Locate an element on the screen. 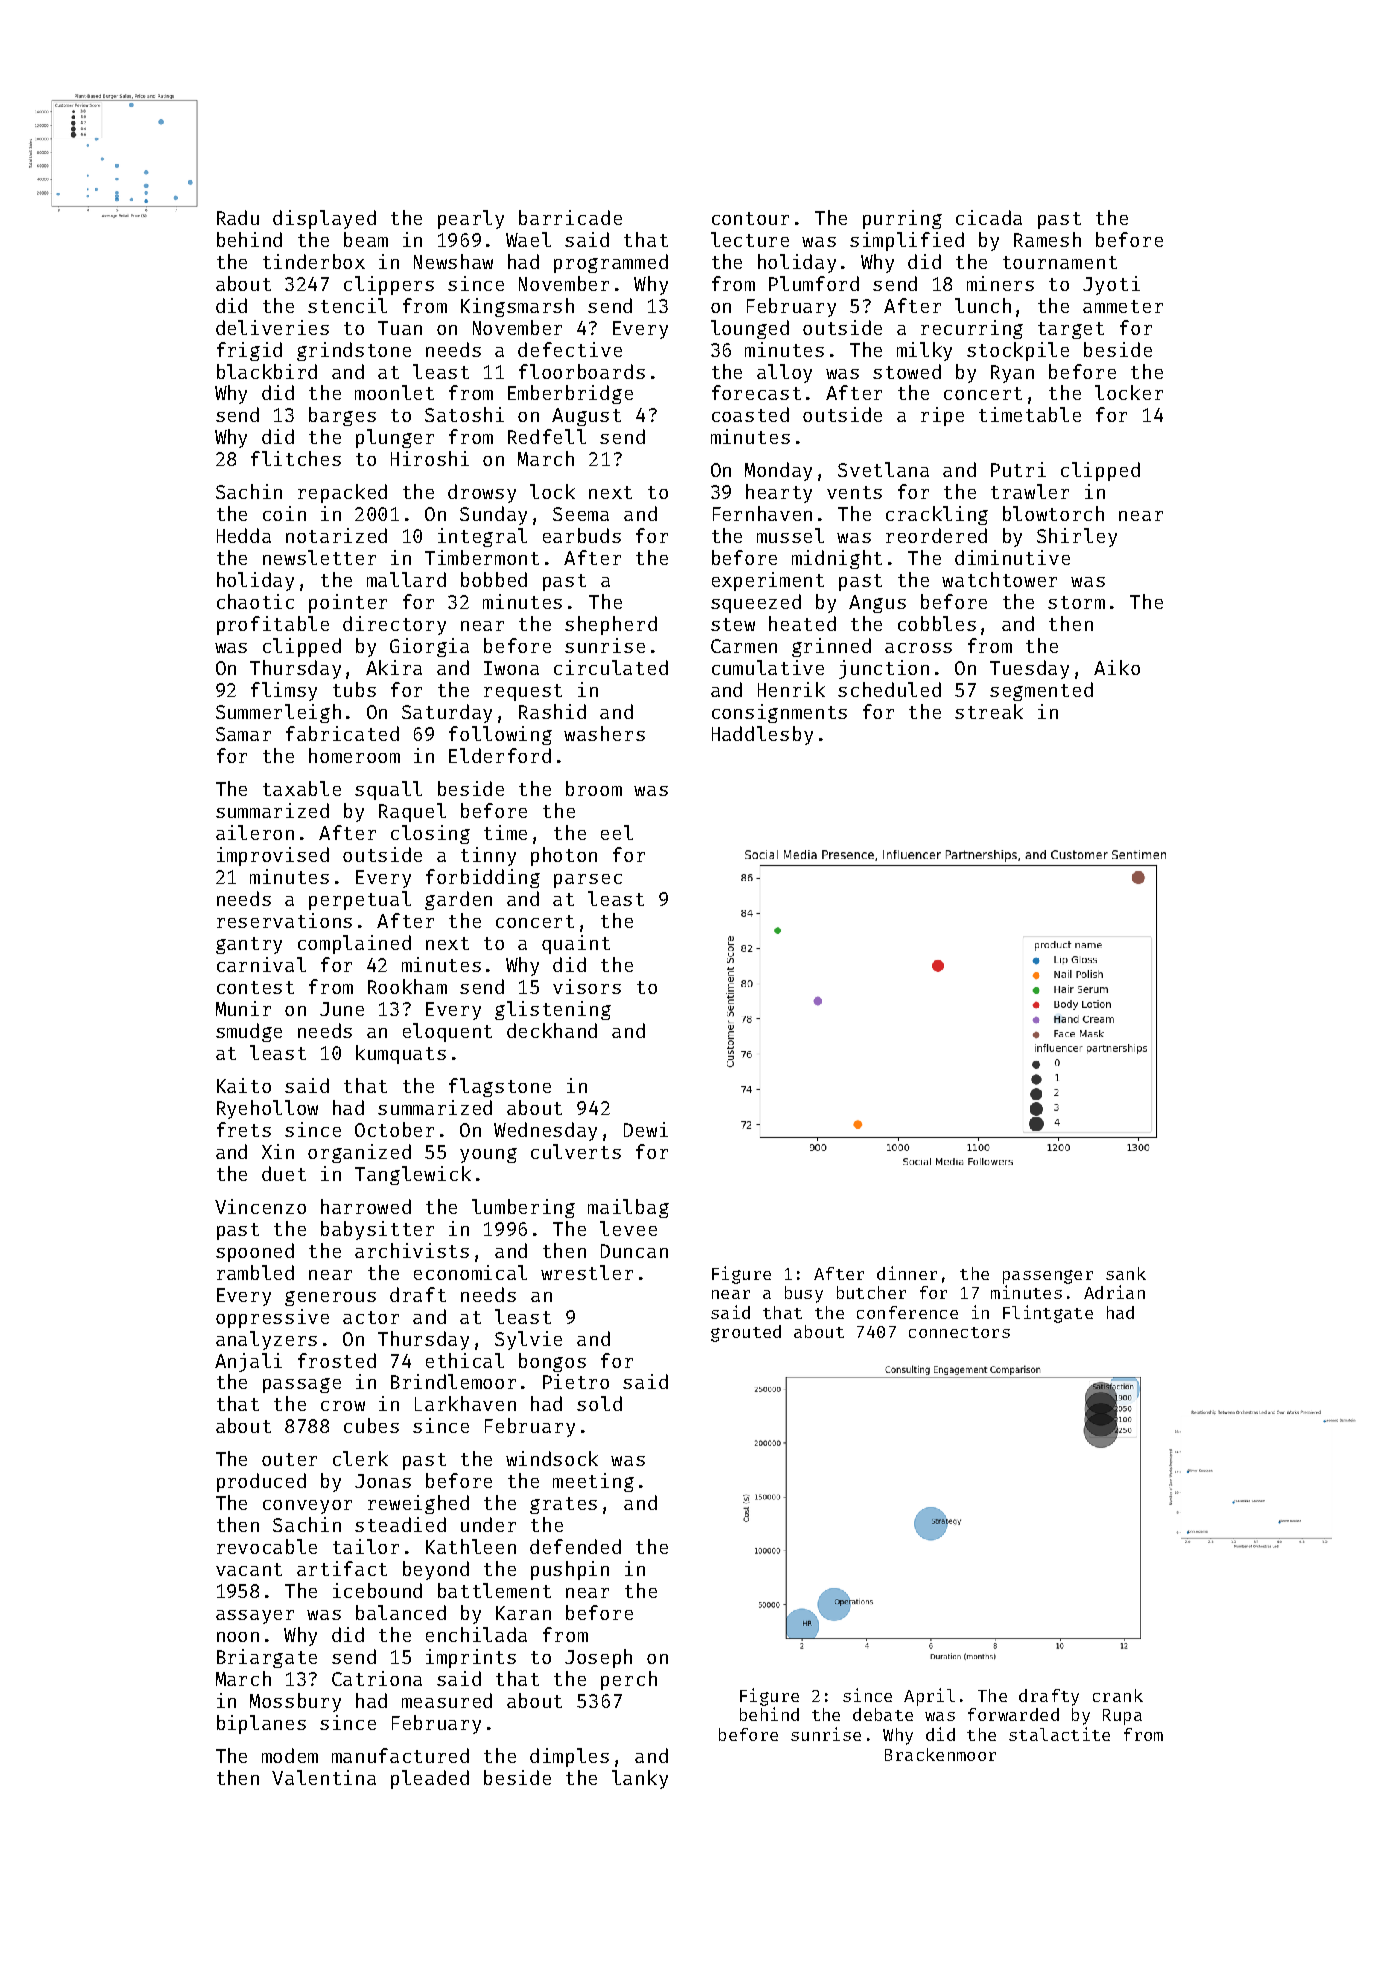  across is located at coordinates (918, 648).
